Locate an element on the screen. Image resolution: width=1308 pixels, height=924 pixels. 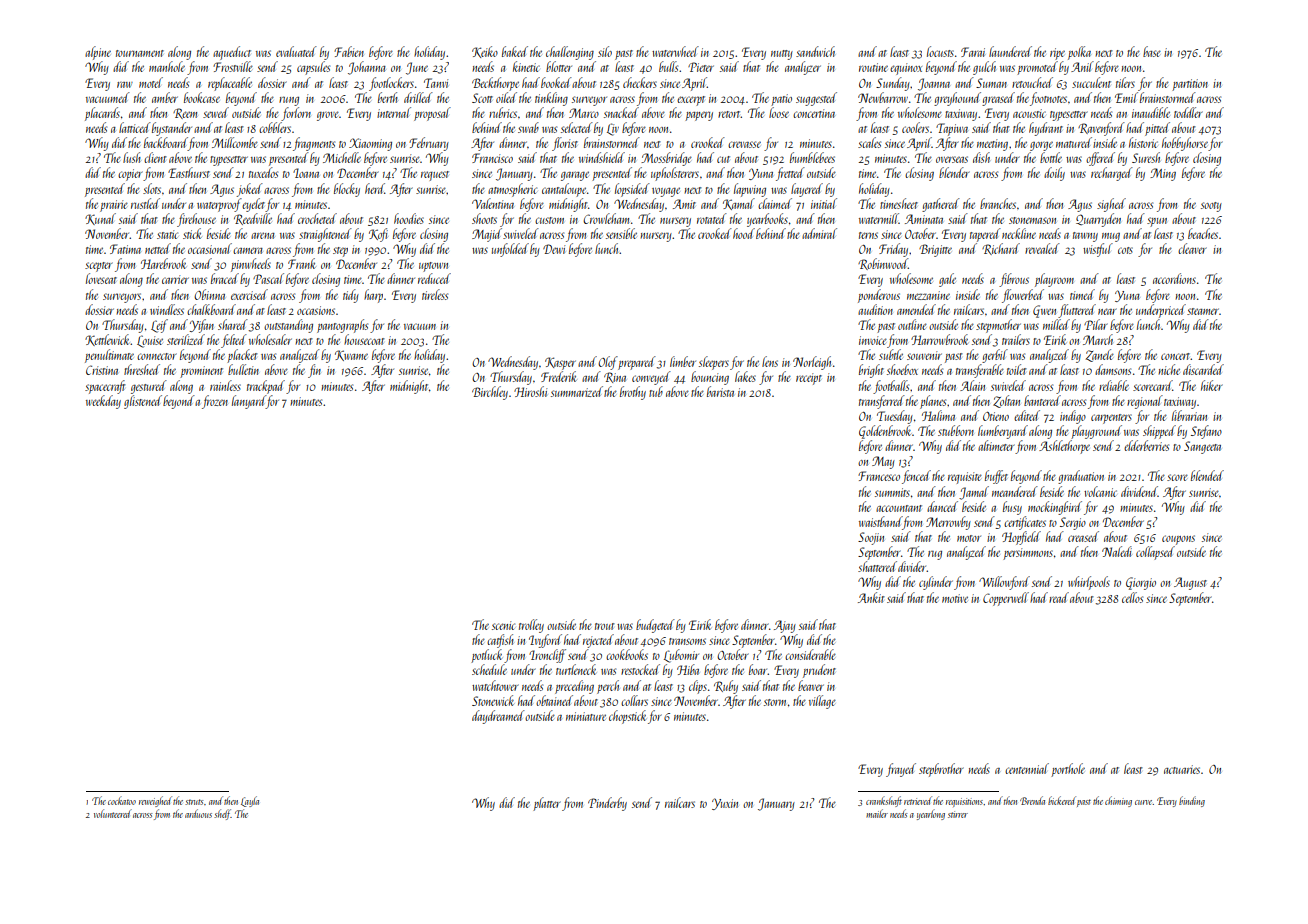
bantered is located at coordinates (1042, 400).
